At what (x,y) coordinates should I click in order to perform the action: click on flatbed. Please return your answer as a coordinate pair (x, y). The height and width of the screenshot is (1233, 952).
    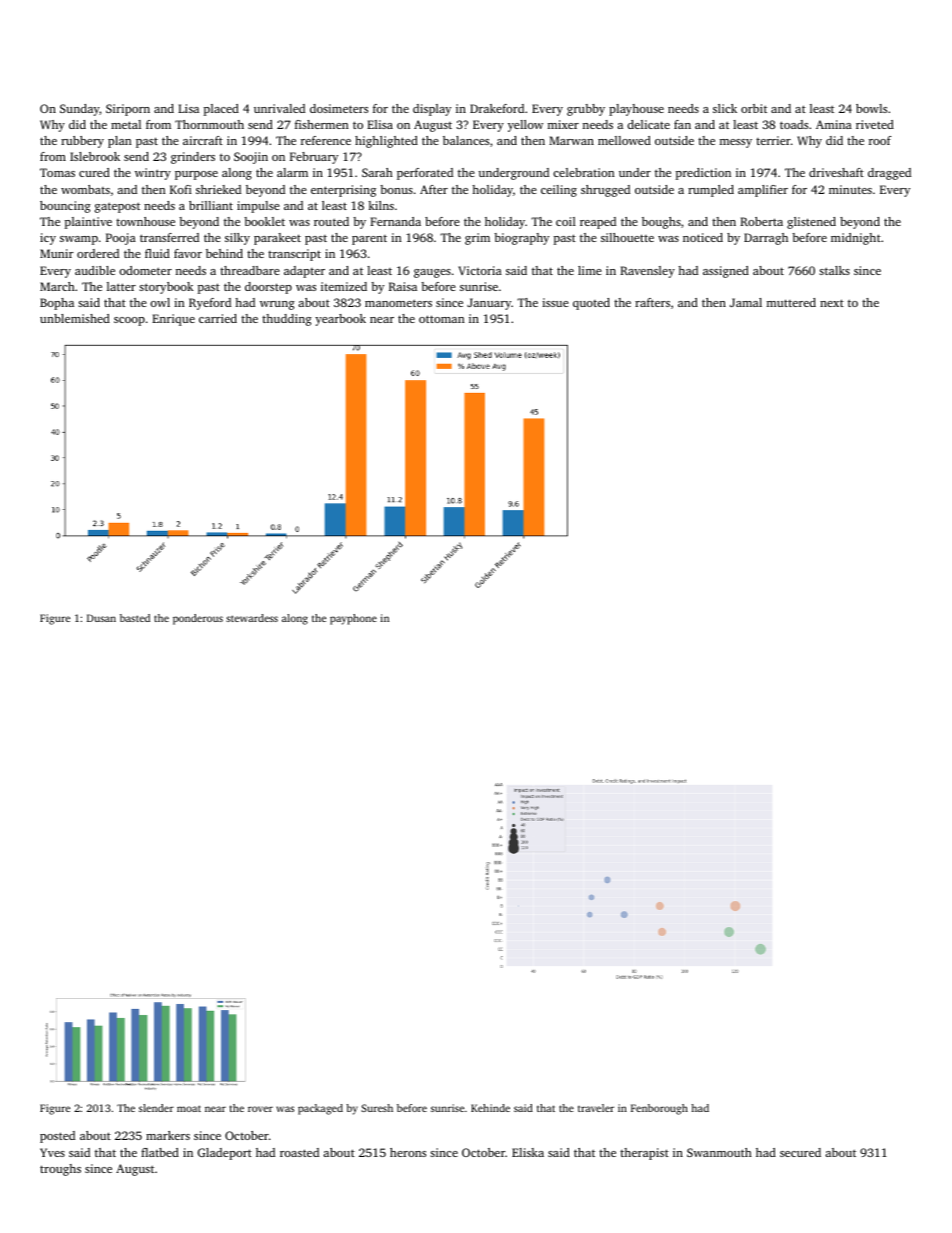
    Looking at the image, I should click on (160, 1152).
